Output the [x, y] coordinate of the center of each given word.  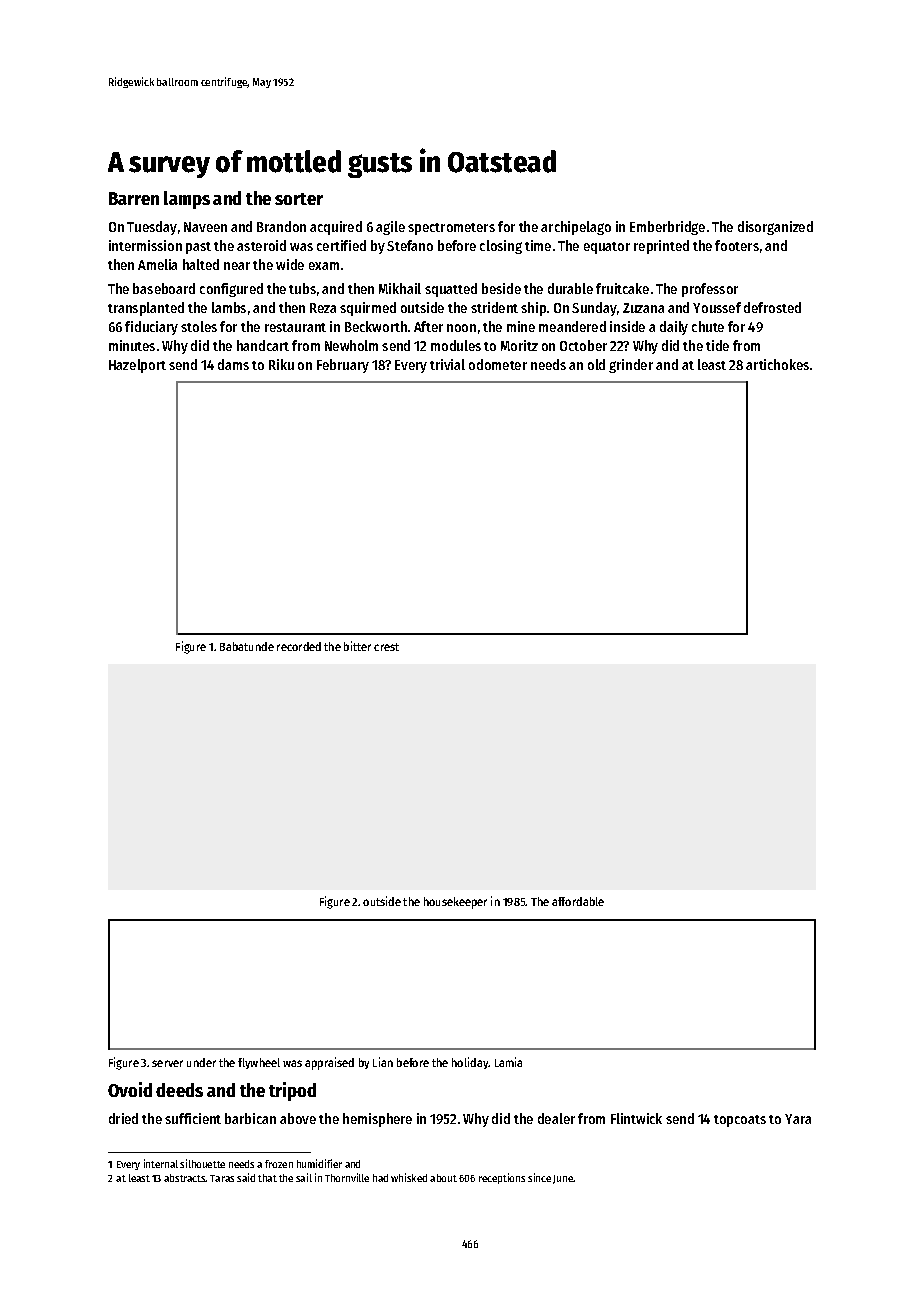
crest [386, 647]
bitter [357, 646]
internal [161, 1163]
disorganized [775, 228]
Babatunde [247, 646]
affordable [578, 901]
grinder [631, 366]
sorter [299, 199]
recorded [299, 646]
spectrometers [451, 229]
